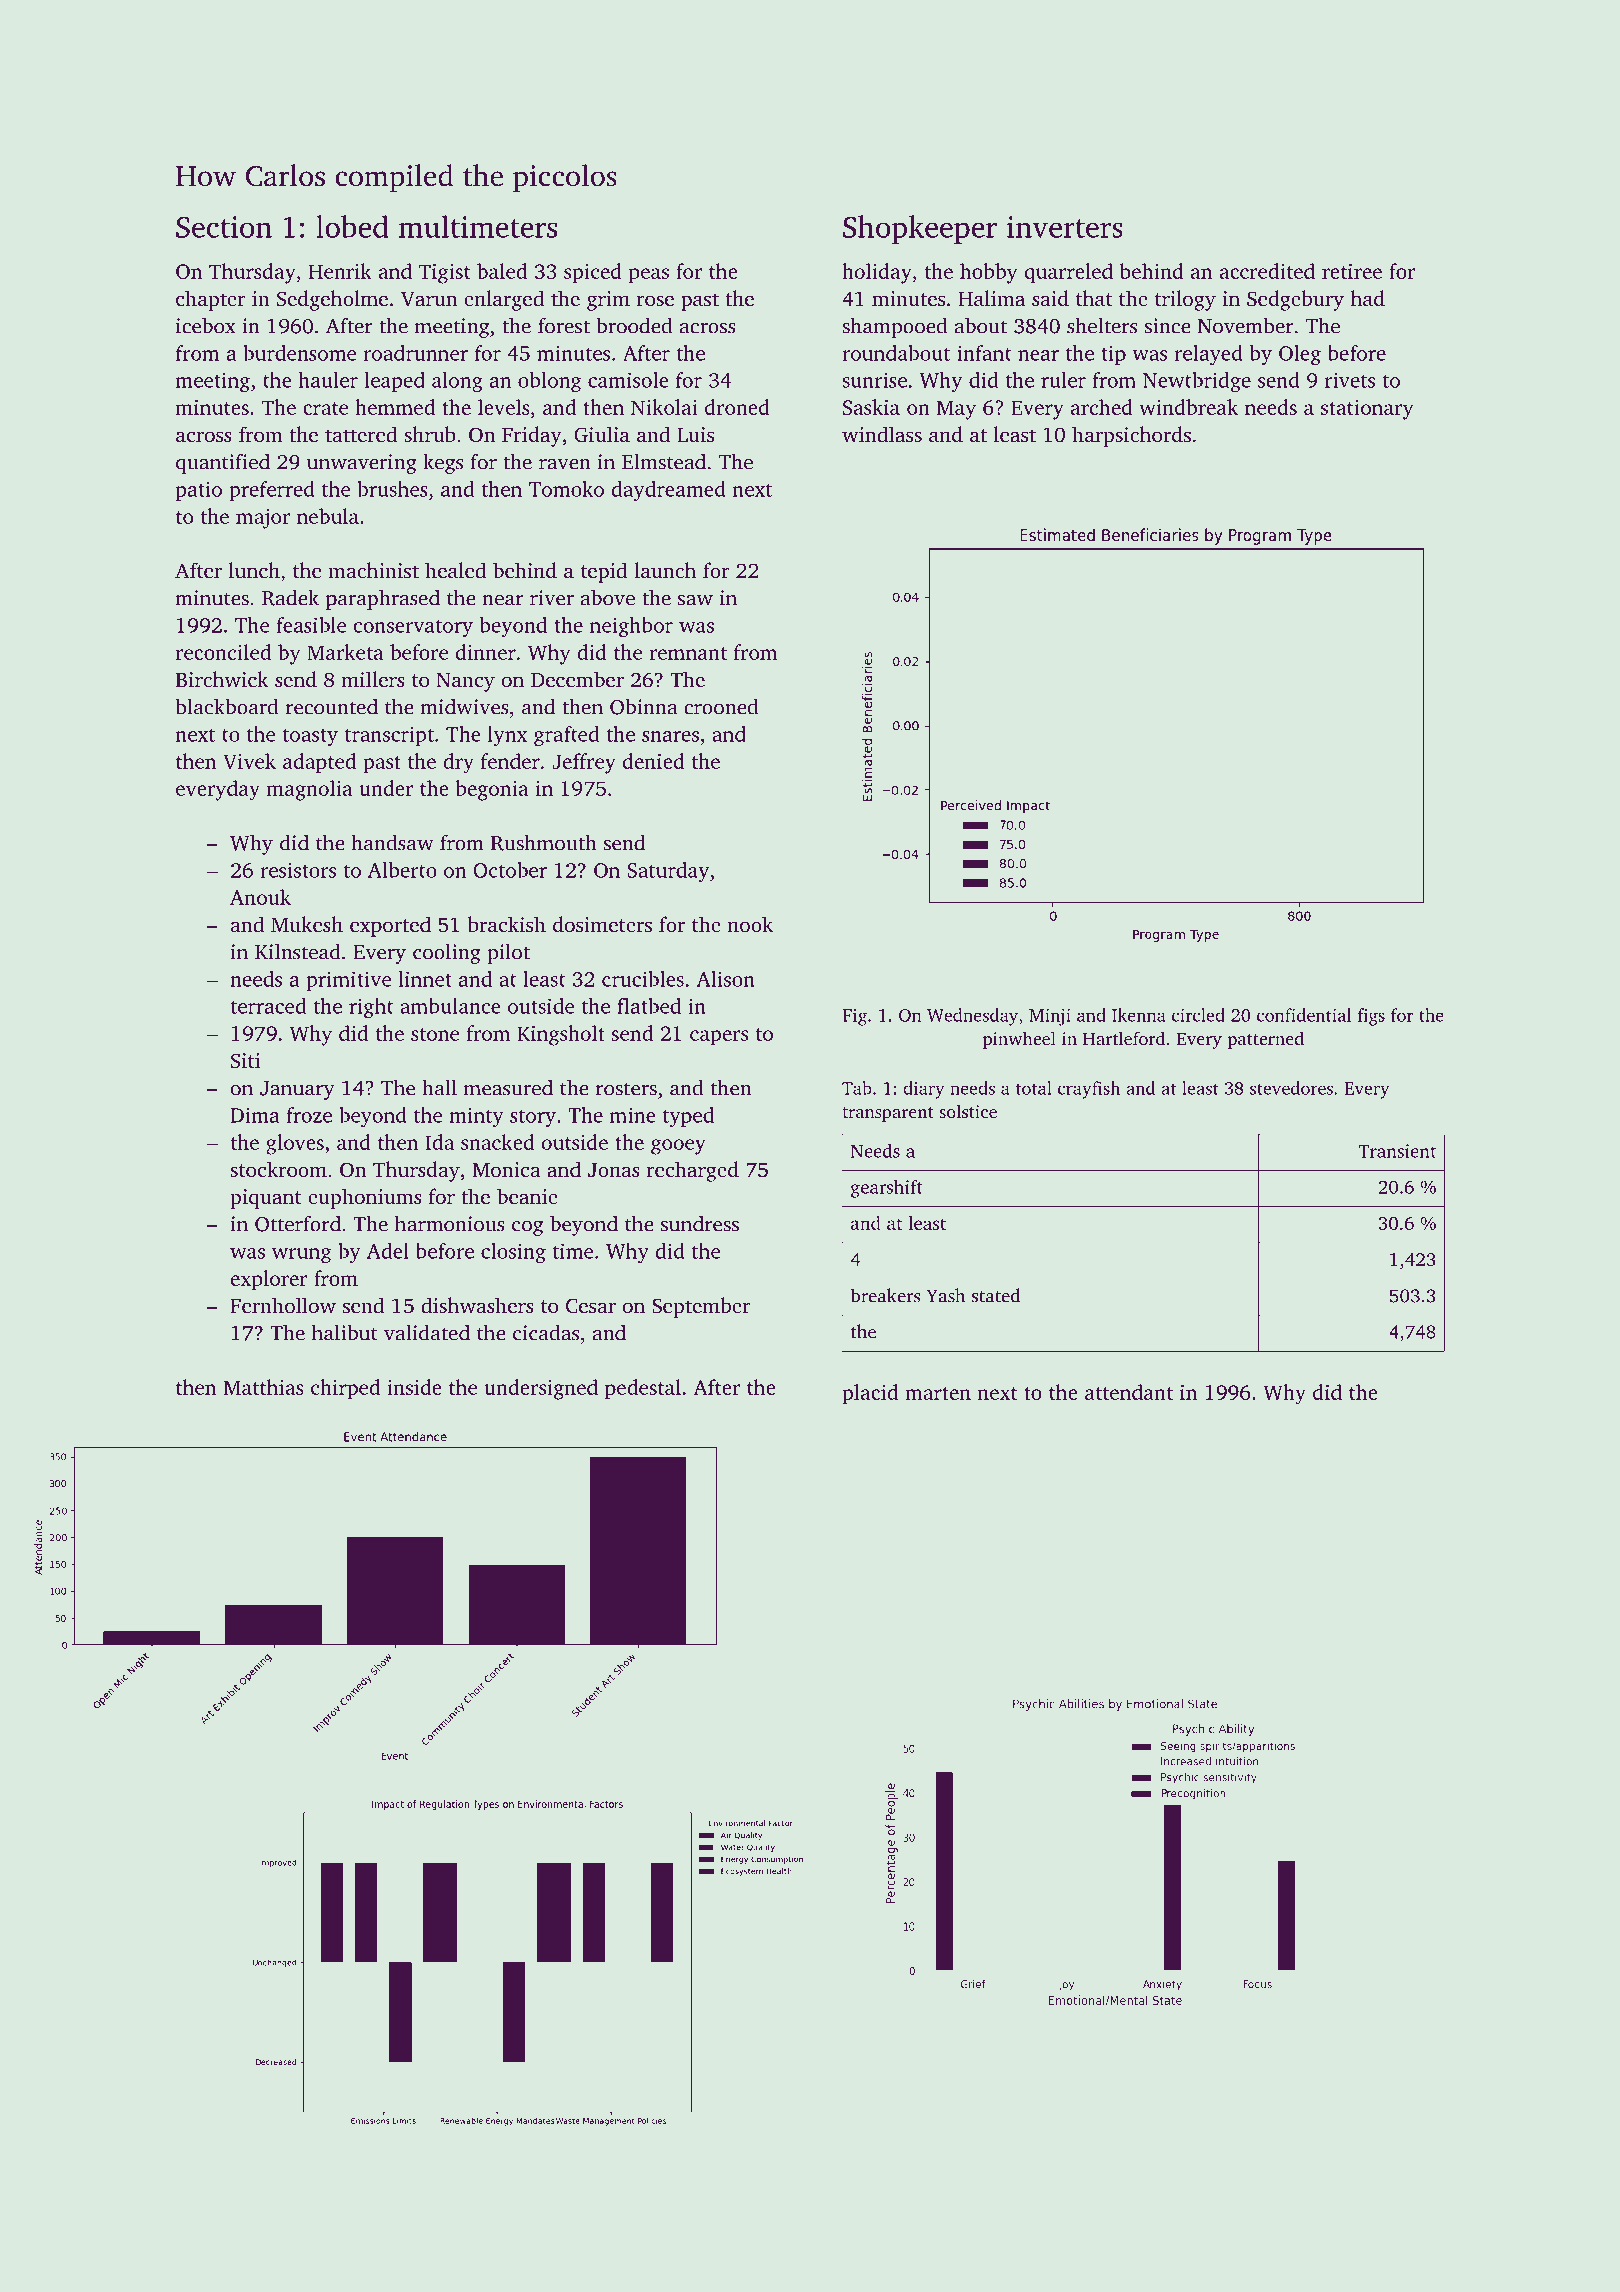  Describe the element at coordinates (920, 229) in the image. I see `Shopkeeper` at that location.
